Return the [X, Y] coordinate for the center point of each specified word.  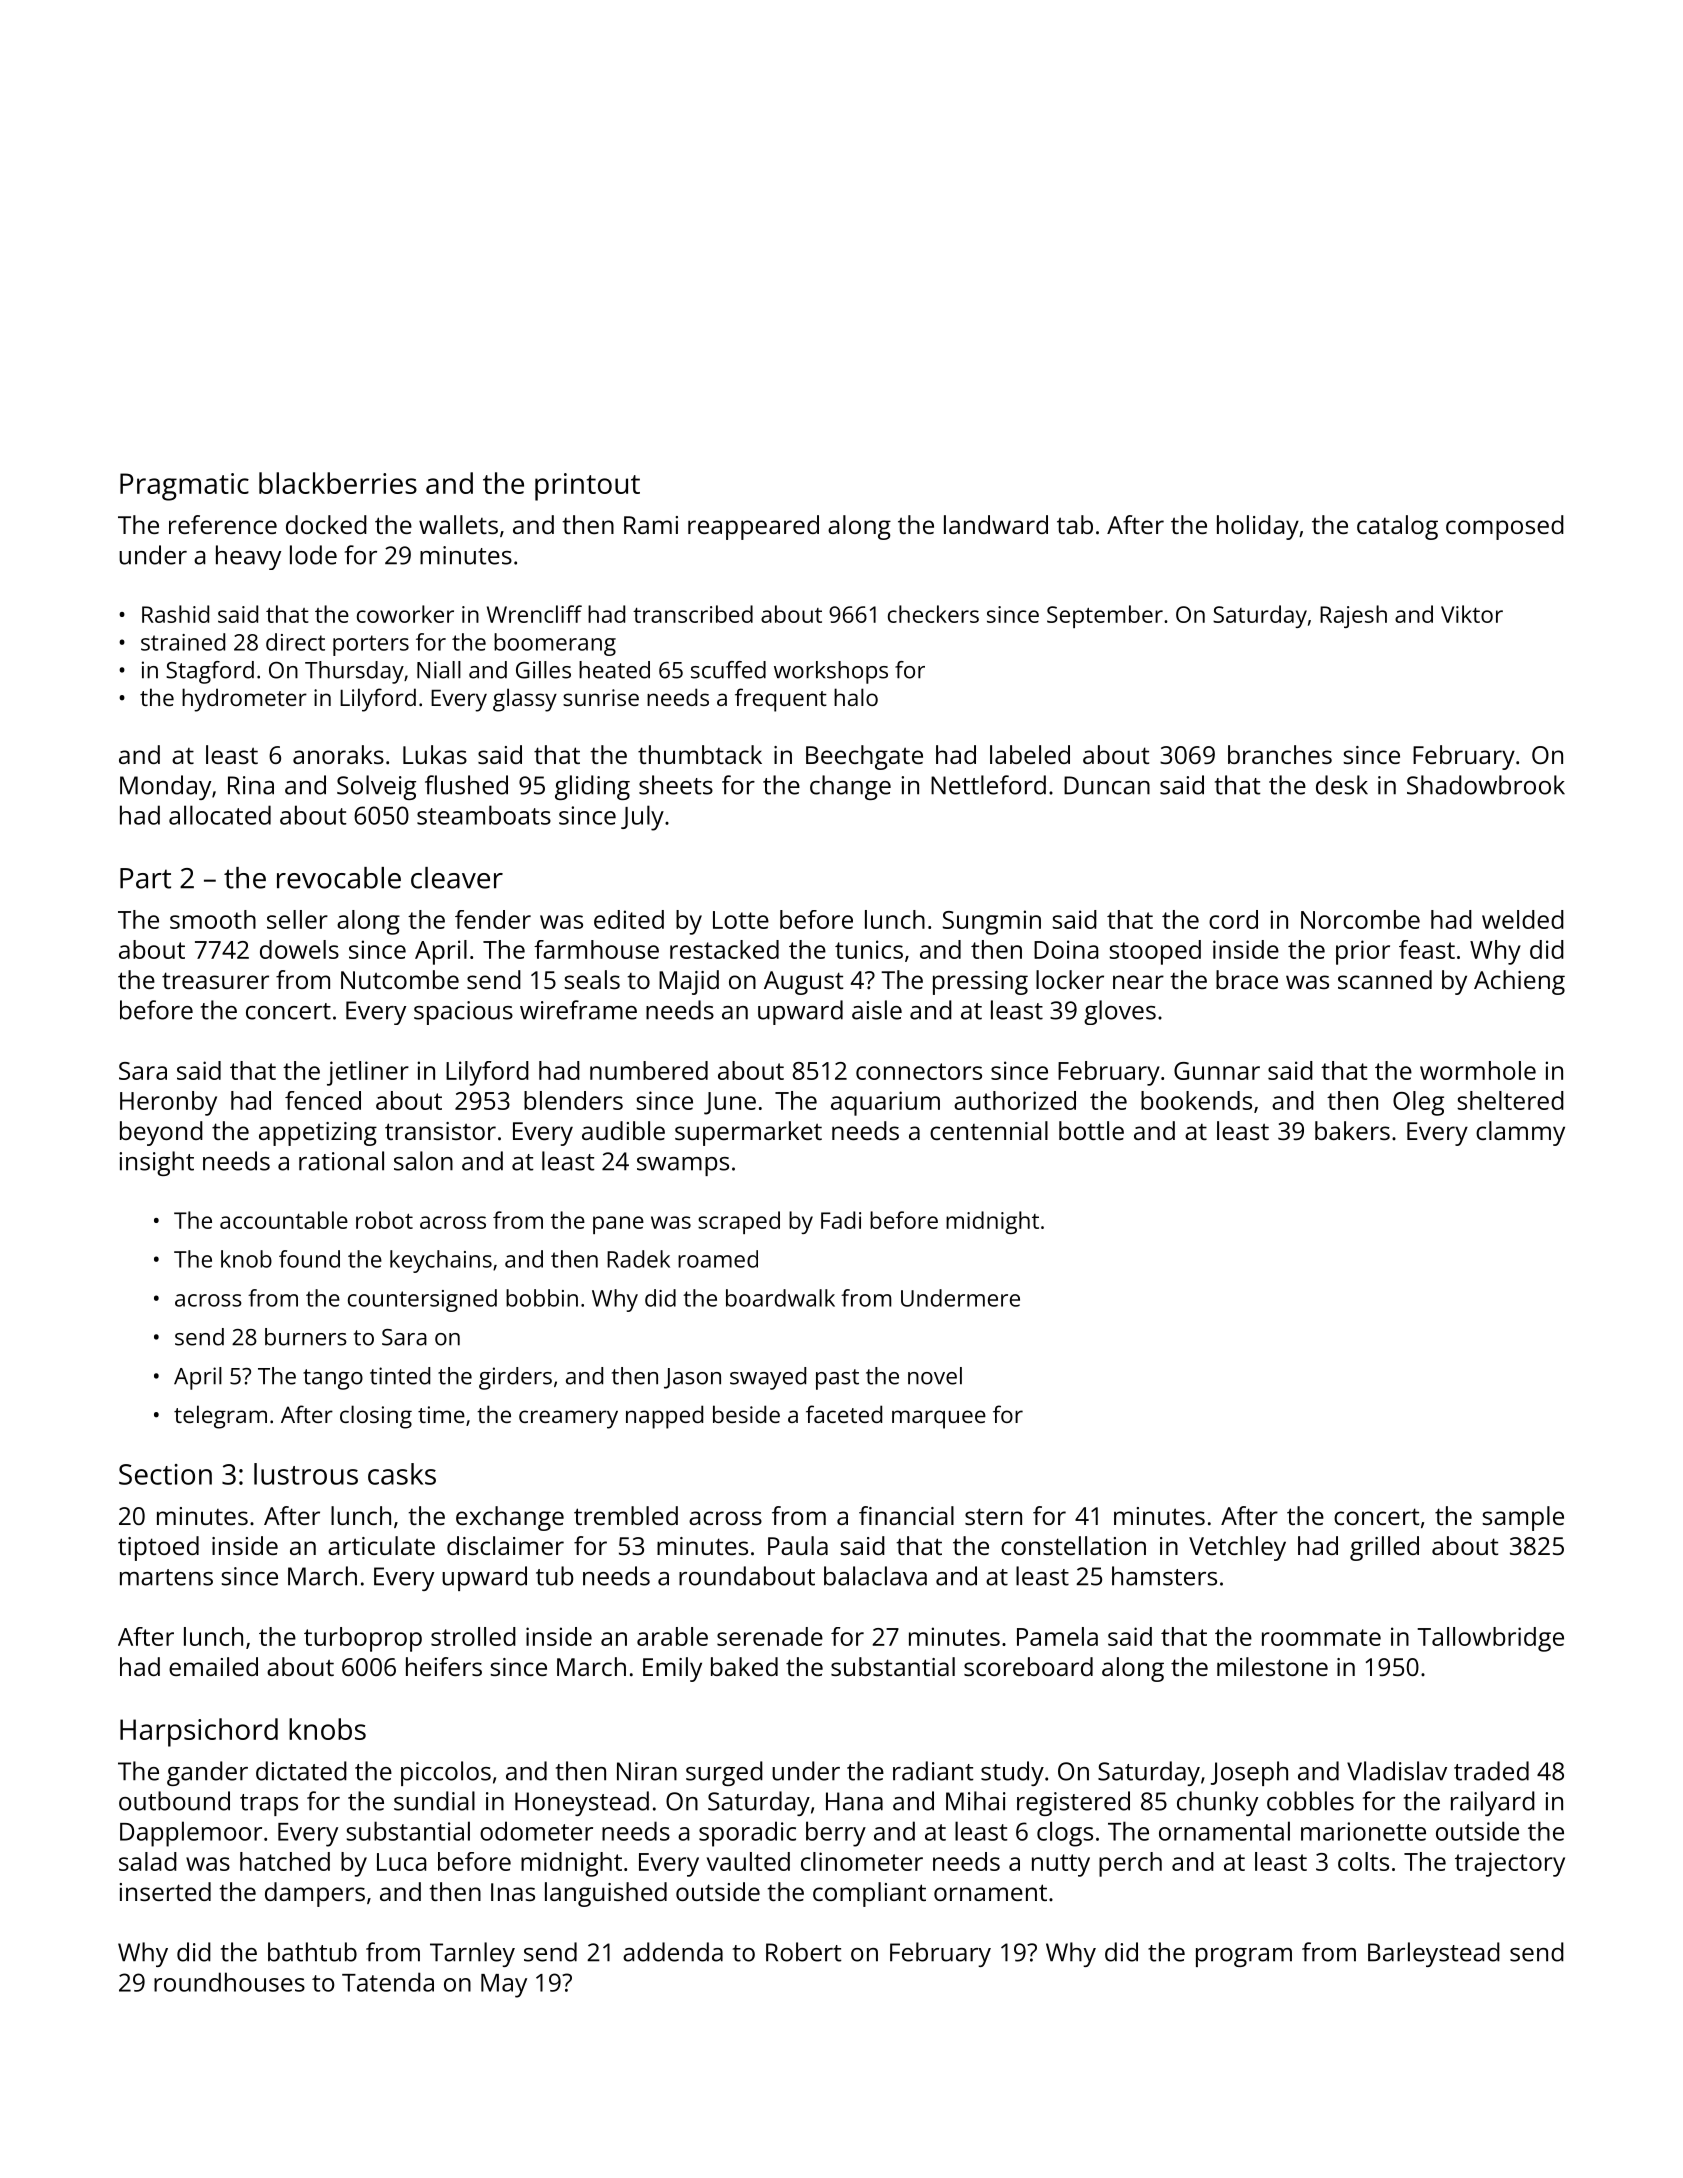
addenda [673, 1952]
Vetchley [1237, 1548]
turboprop [363, 1639]
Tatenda [388, 1982]
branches [1280, 754]
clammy [1520, 1133]
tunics [869, 949]
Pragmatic [184, 487]
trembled [626, 1515]
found [309, 1259]
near [1138, 982]
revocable [339, 878]
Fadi [841, 1220]
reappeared [753, 527]
